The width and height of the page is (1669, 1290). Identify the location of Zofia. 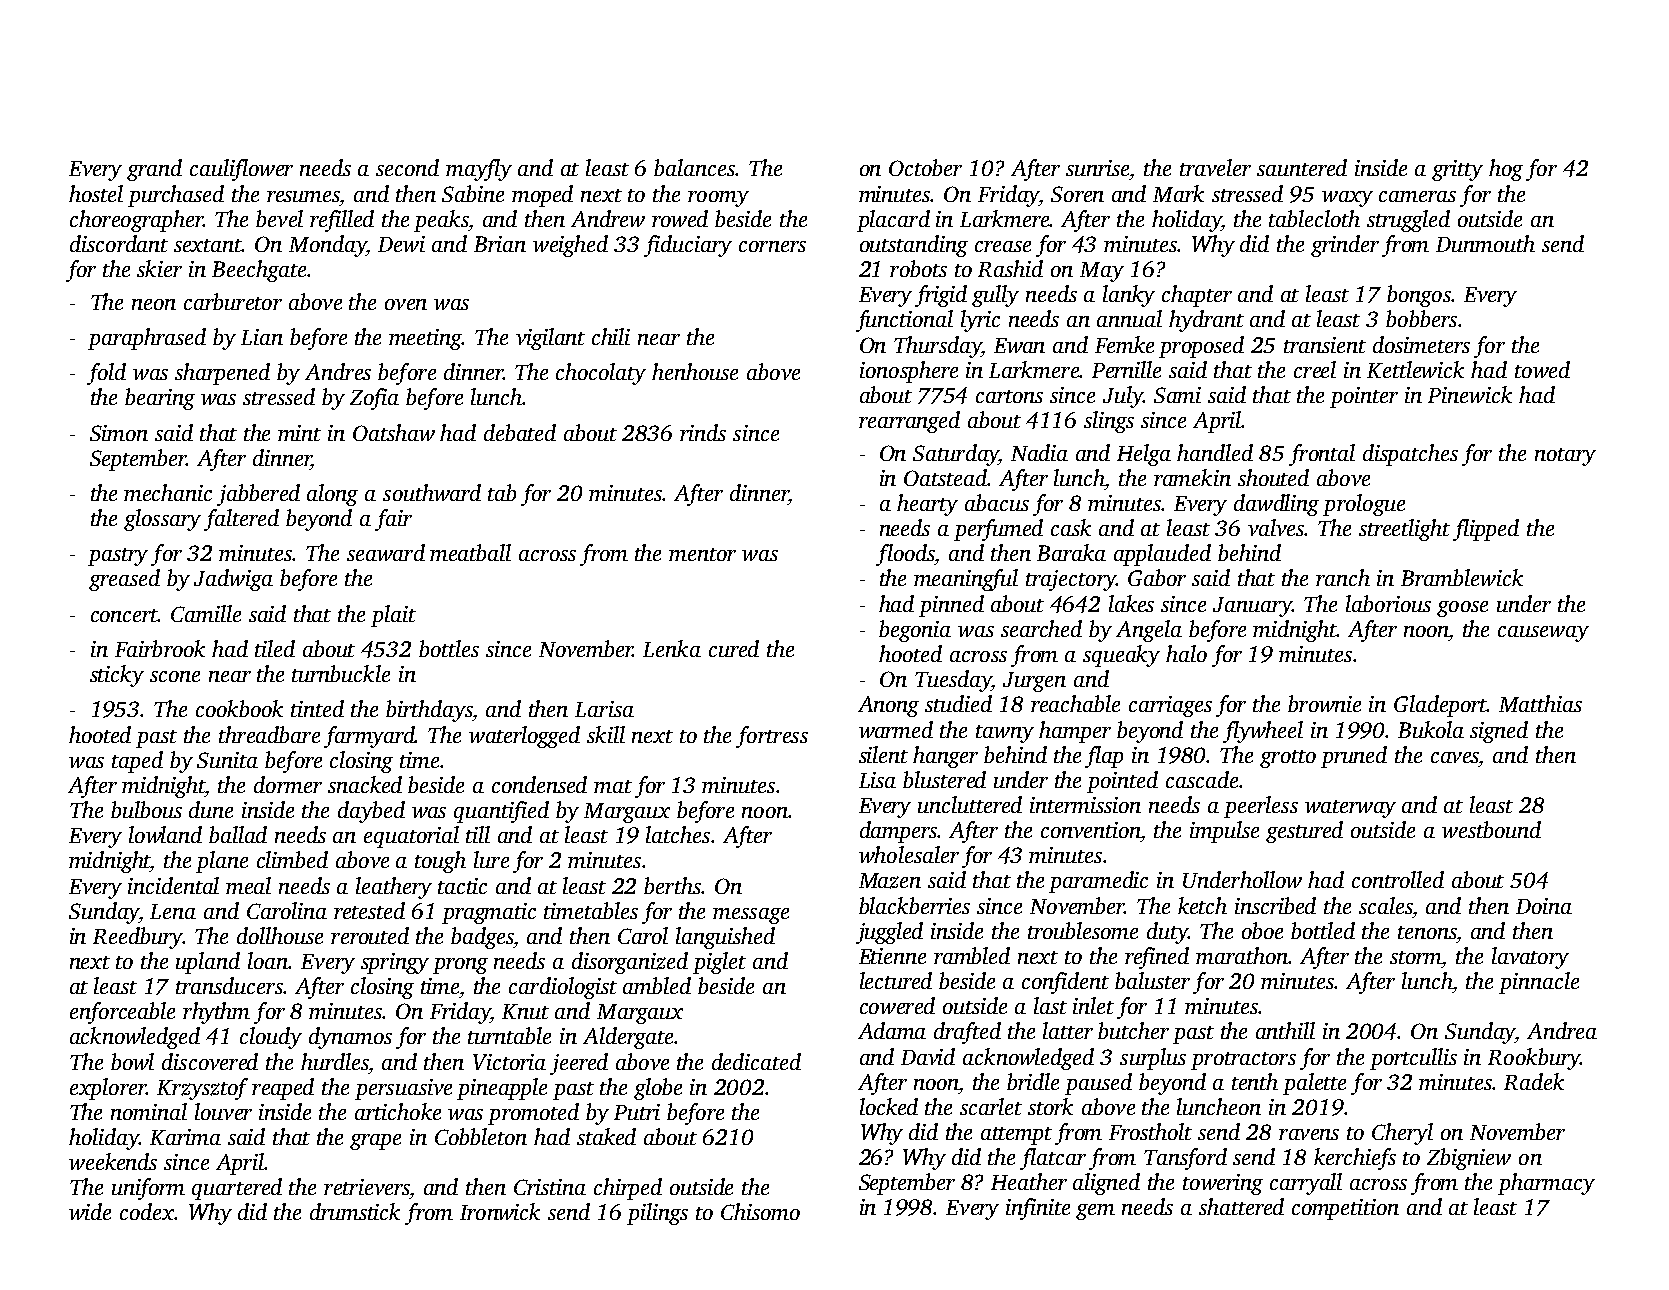
(374, 399).
